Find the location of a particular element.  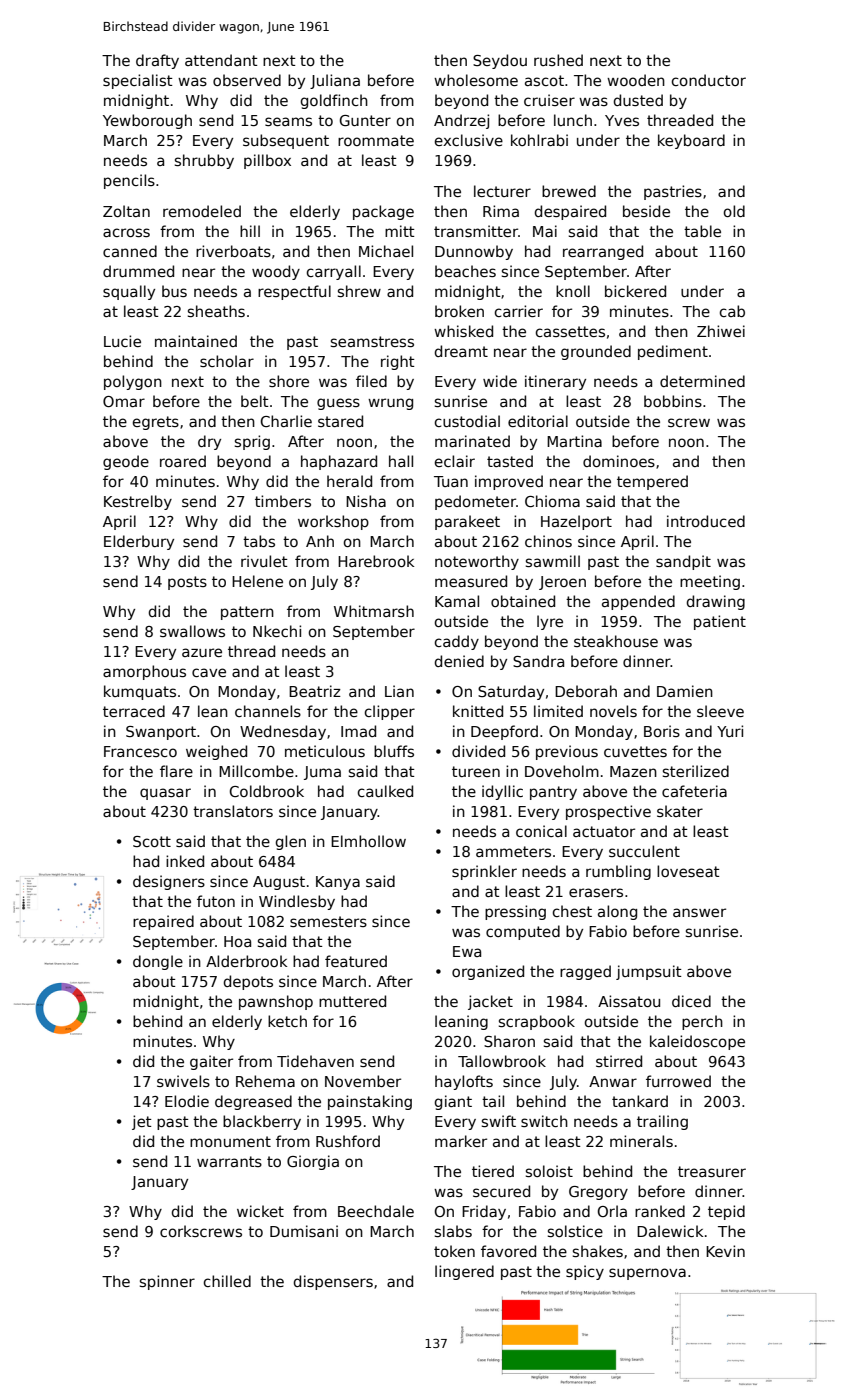

slabs is located at coordinates (453, 1231).
